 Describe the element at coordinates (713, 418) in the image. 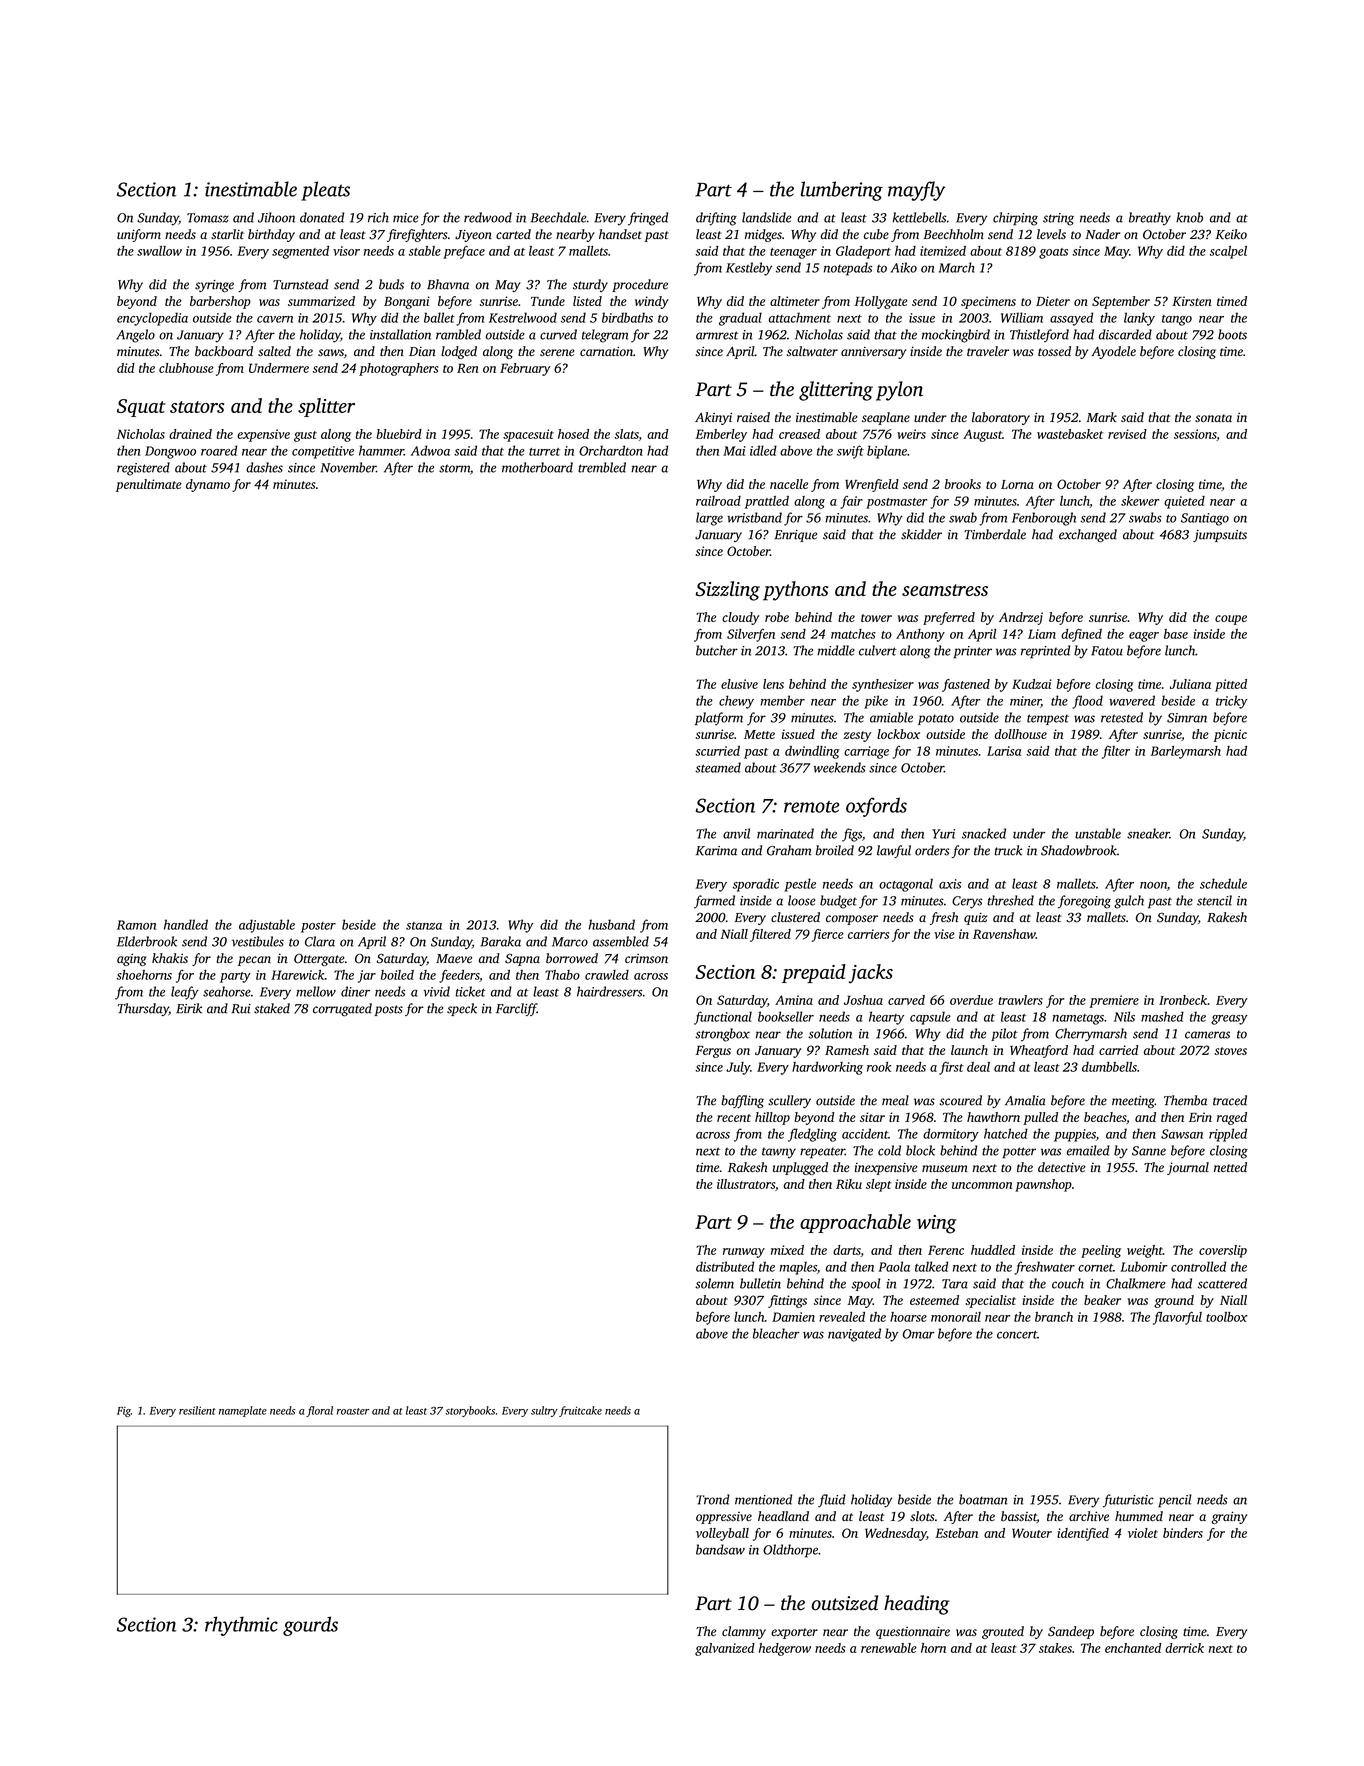

I see `Akinyi` at that location.
